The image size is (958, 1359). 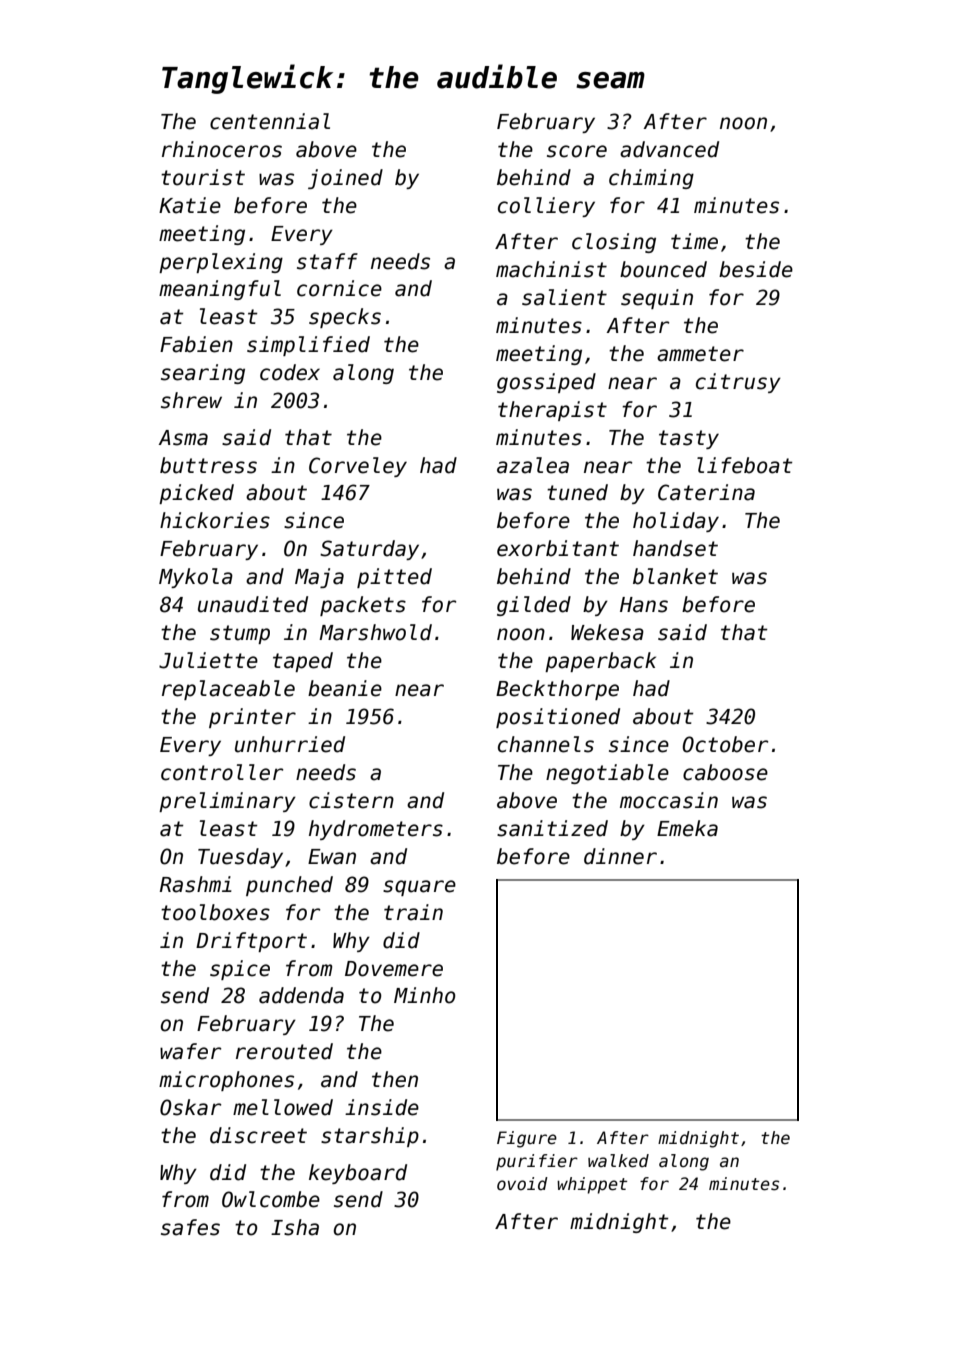 I want to click on codex, so click(x=290, y=372).
